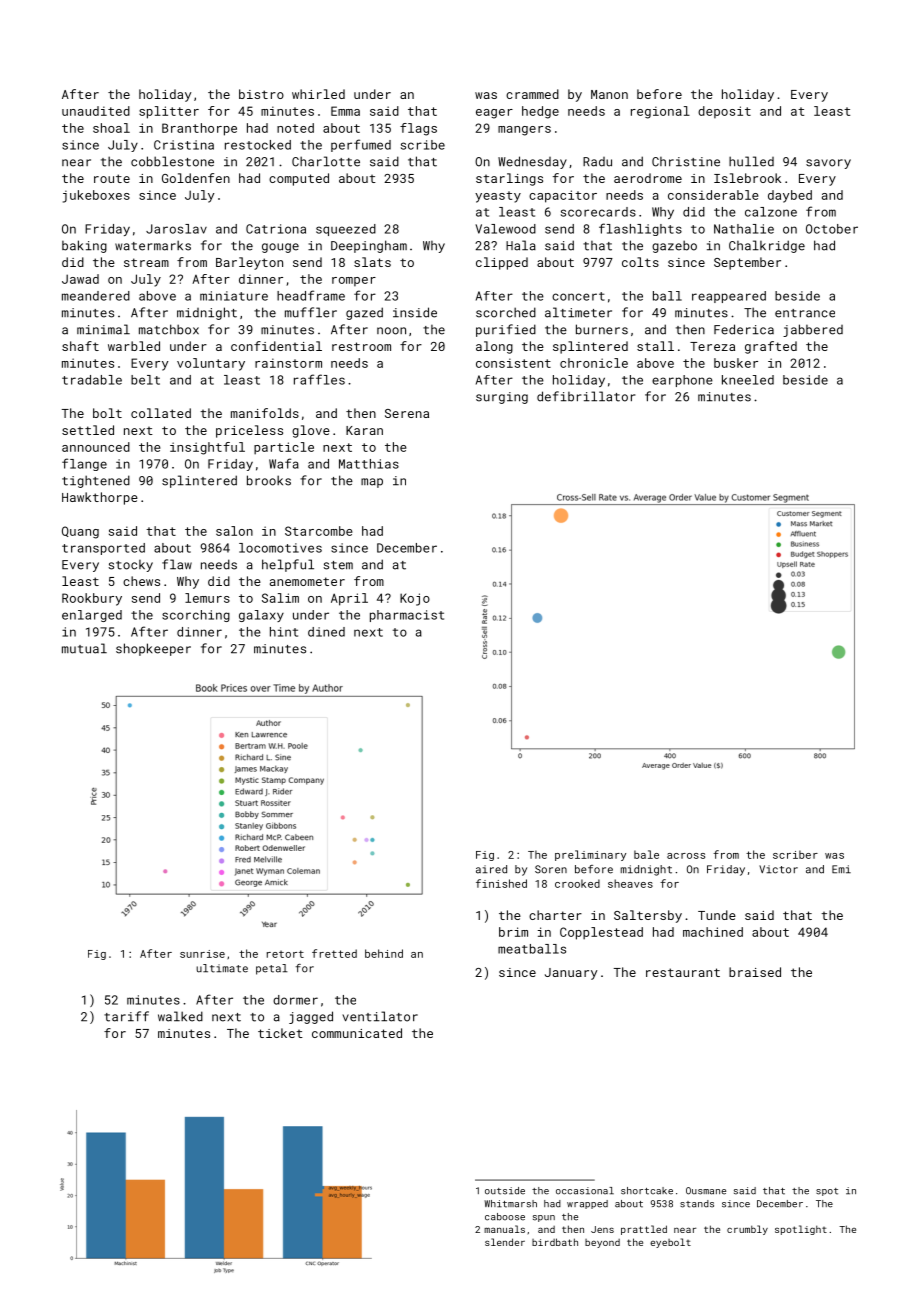 The image size is (924, 1308). Describe the element at coordinates (697, 1204) in the screenshot. I see `stands` at that location.
